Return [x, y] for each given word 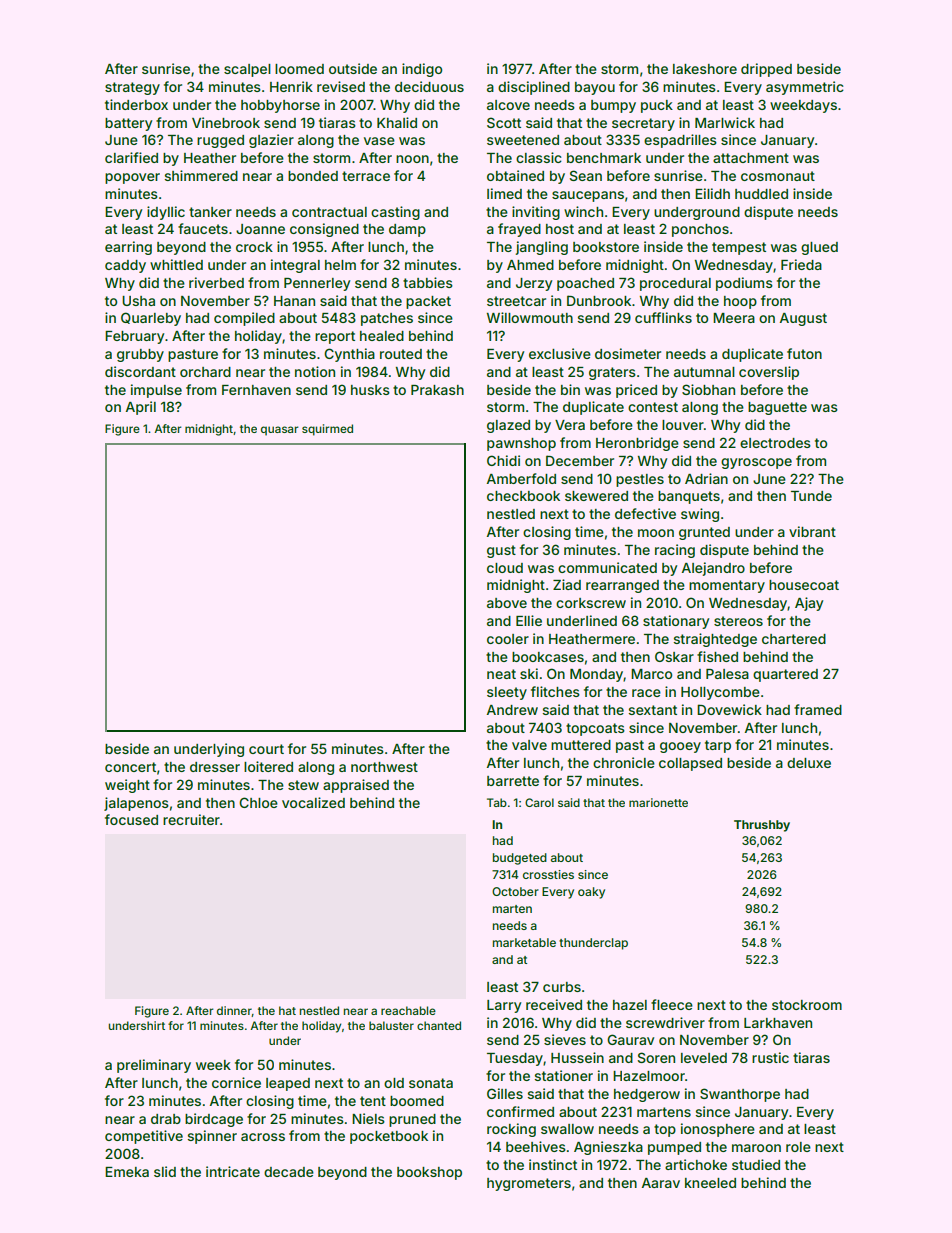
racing [675, 551]
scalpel [247, 70]
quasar [280, 431]
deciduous [429, 86]
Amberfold [521, 478]
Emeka [127, 1172]
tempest [739, 248]
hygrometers [529, 1184]
